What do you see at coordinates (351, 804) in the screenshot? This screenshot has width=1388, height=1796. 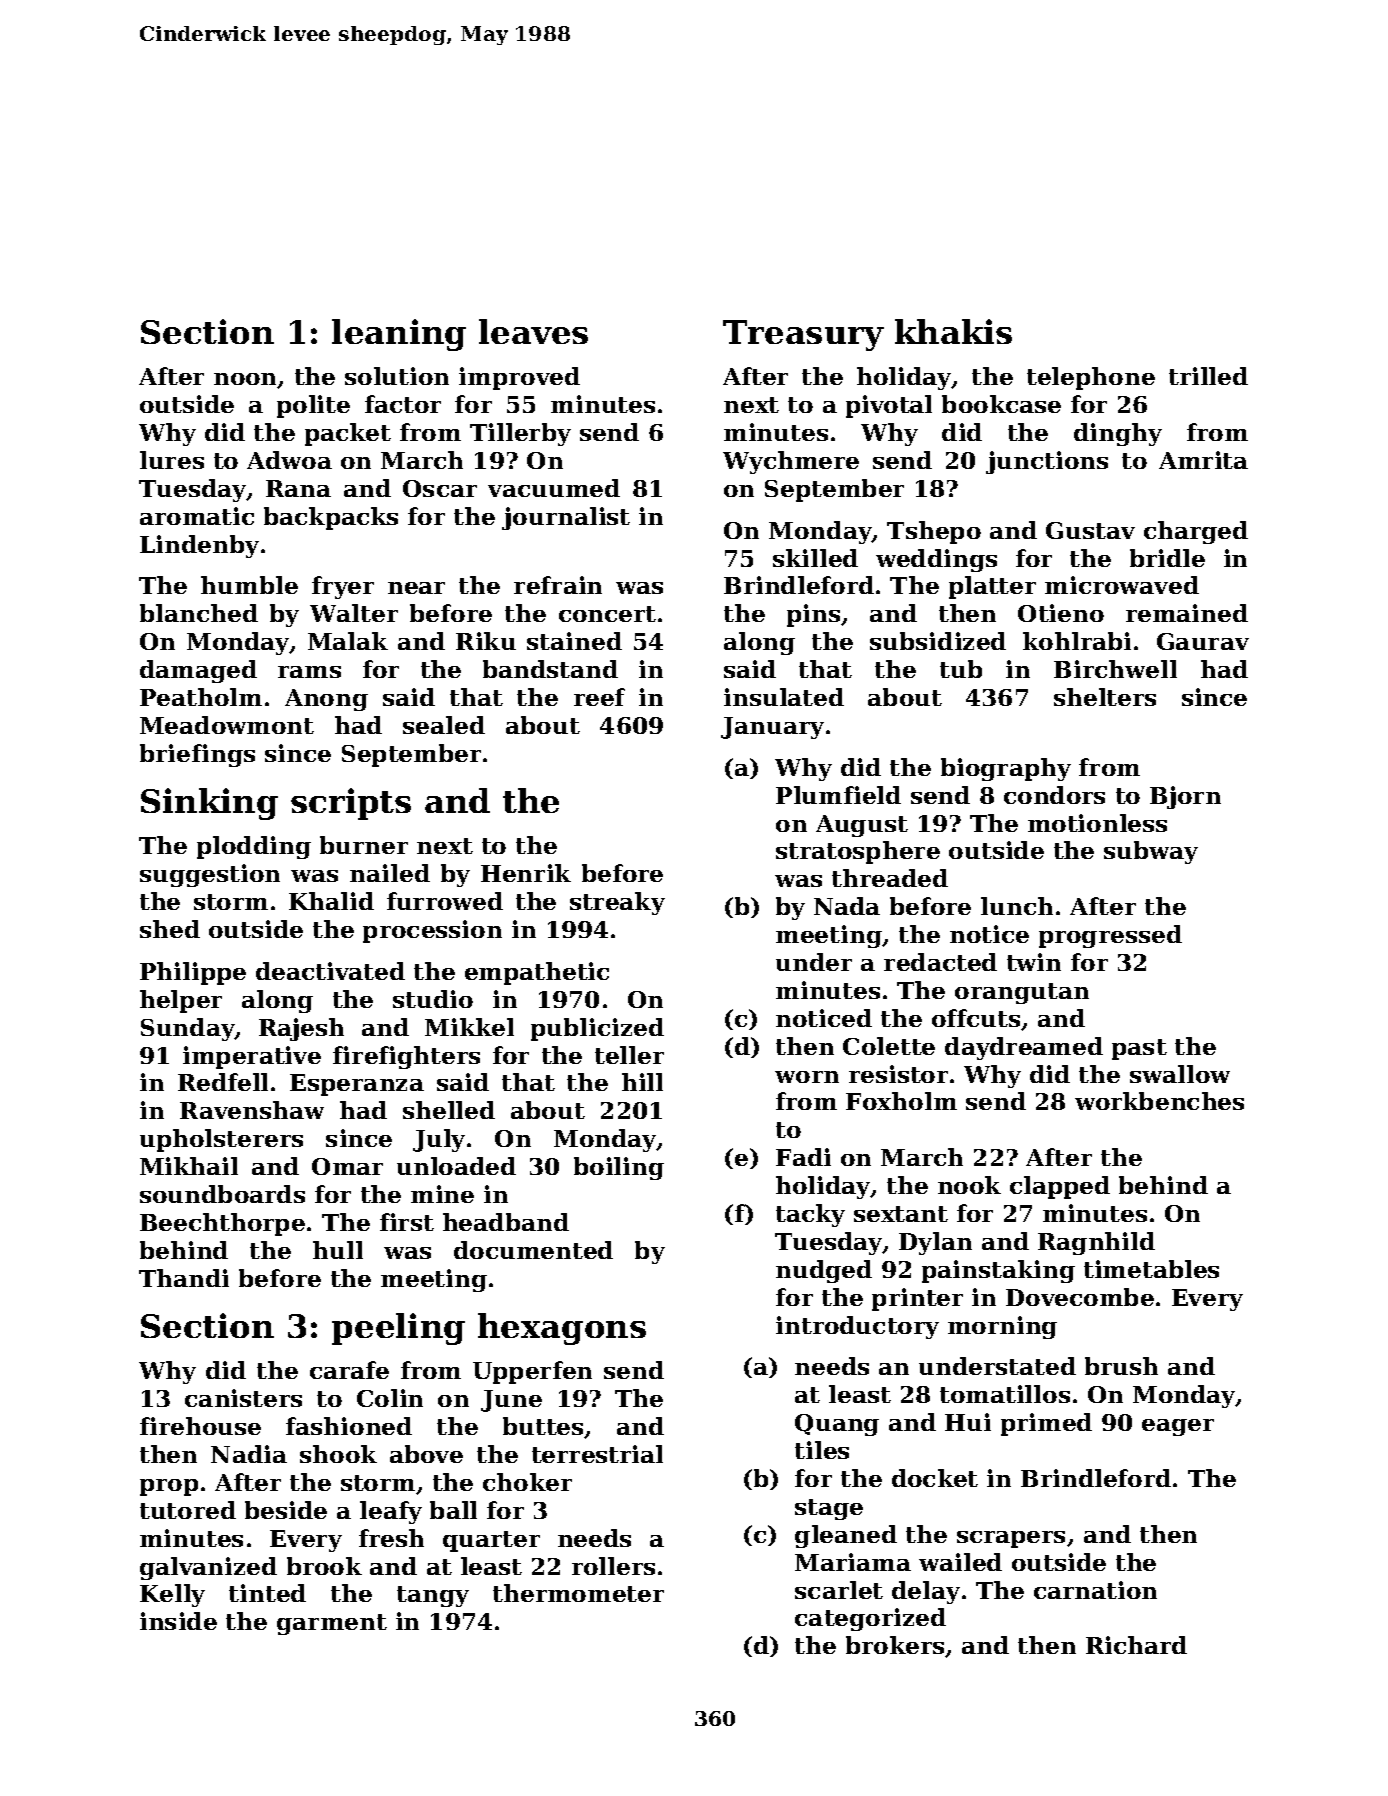 I see `scripts` at bounding box center [351, 804].
